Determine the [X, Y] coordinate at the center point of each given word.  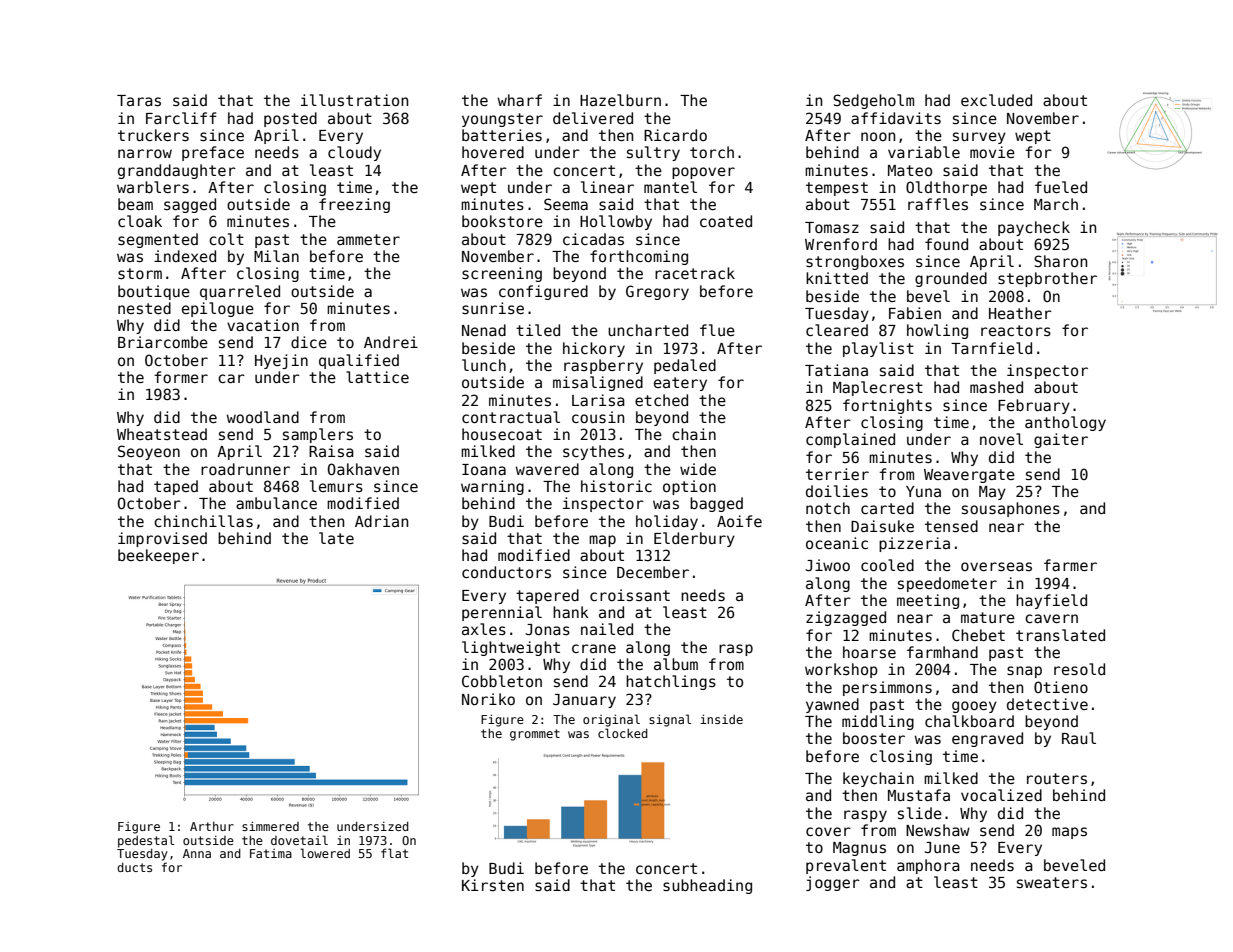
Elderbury [694, 539]
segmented [158, 240]
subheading [707, 886]
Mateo [910, 170]
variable [924, 152]
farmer [1070, 565]
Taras [139, 100]
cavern [1051, 618]
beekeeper [158, 556]
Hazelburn [620, 100]
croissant [630, 595]
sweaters [1052, 882]
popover [703, 173]
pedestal [146, 841]
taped [176, 487]
